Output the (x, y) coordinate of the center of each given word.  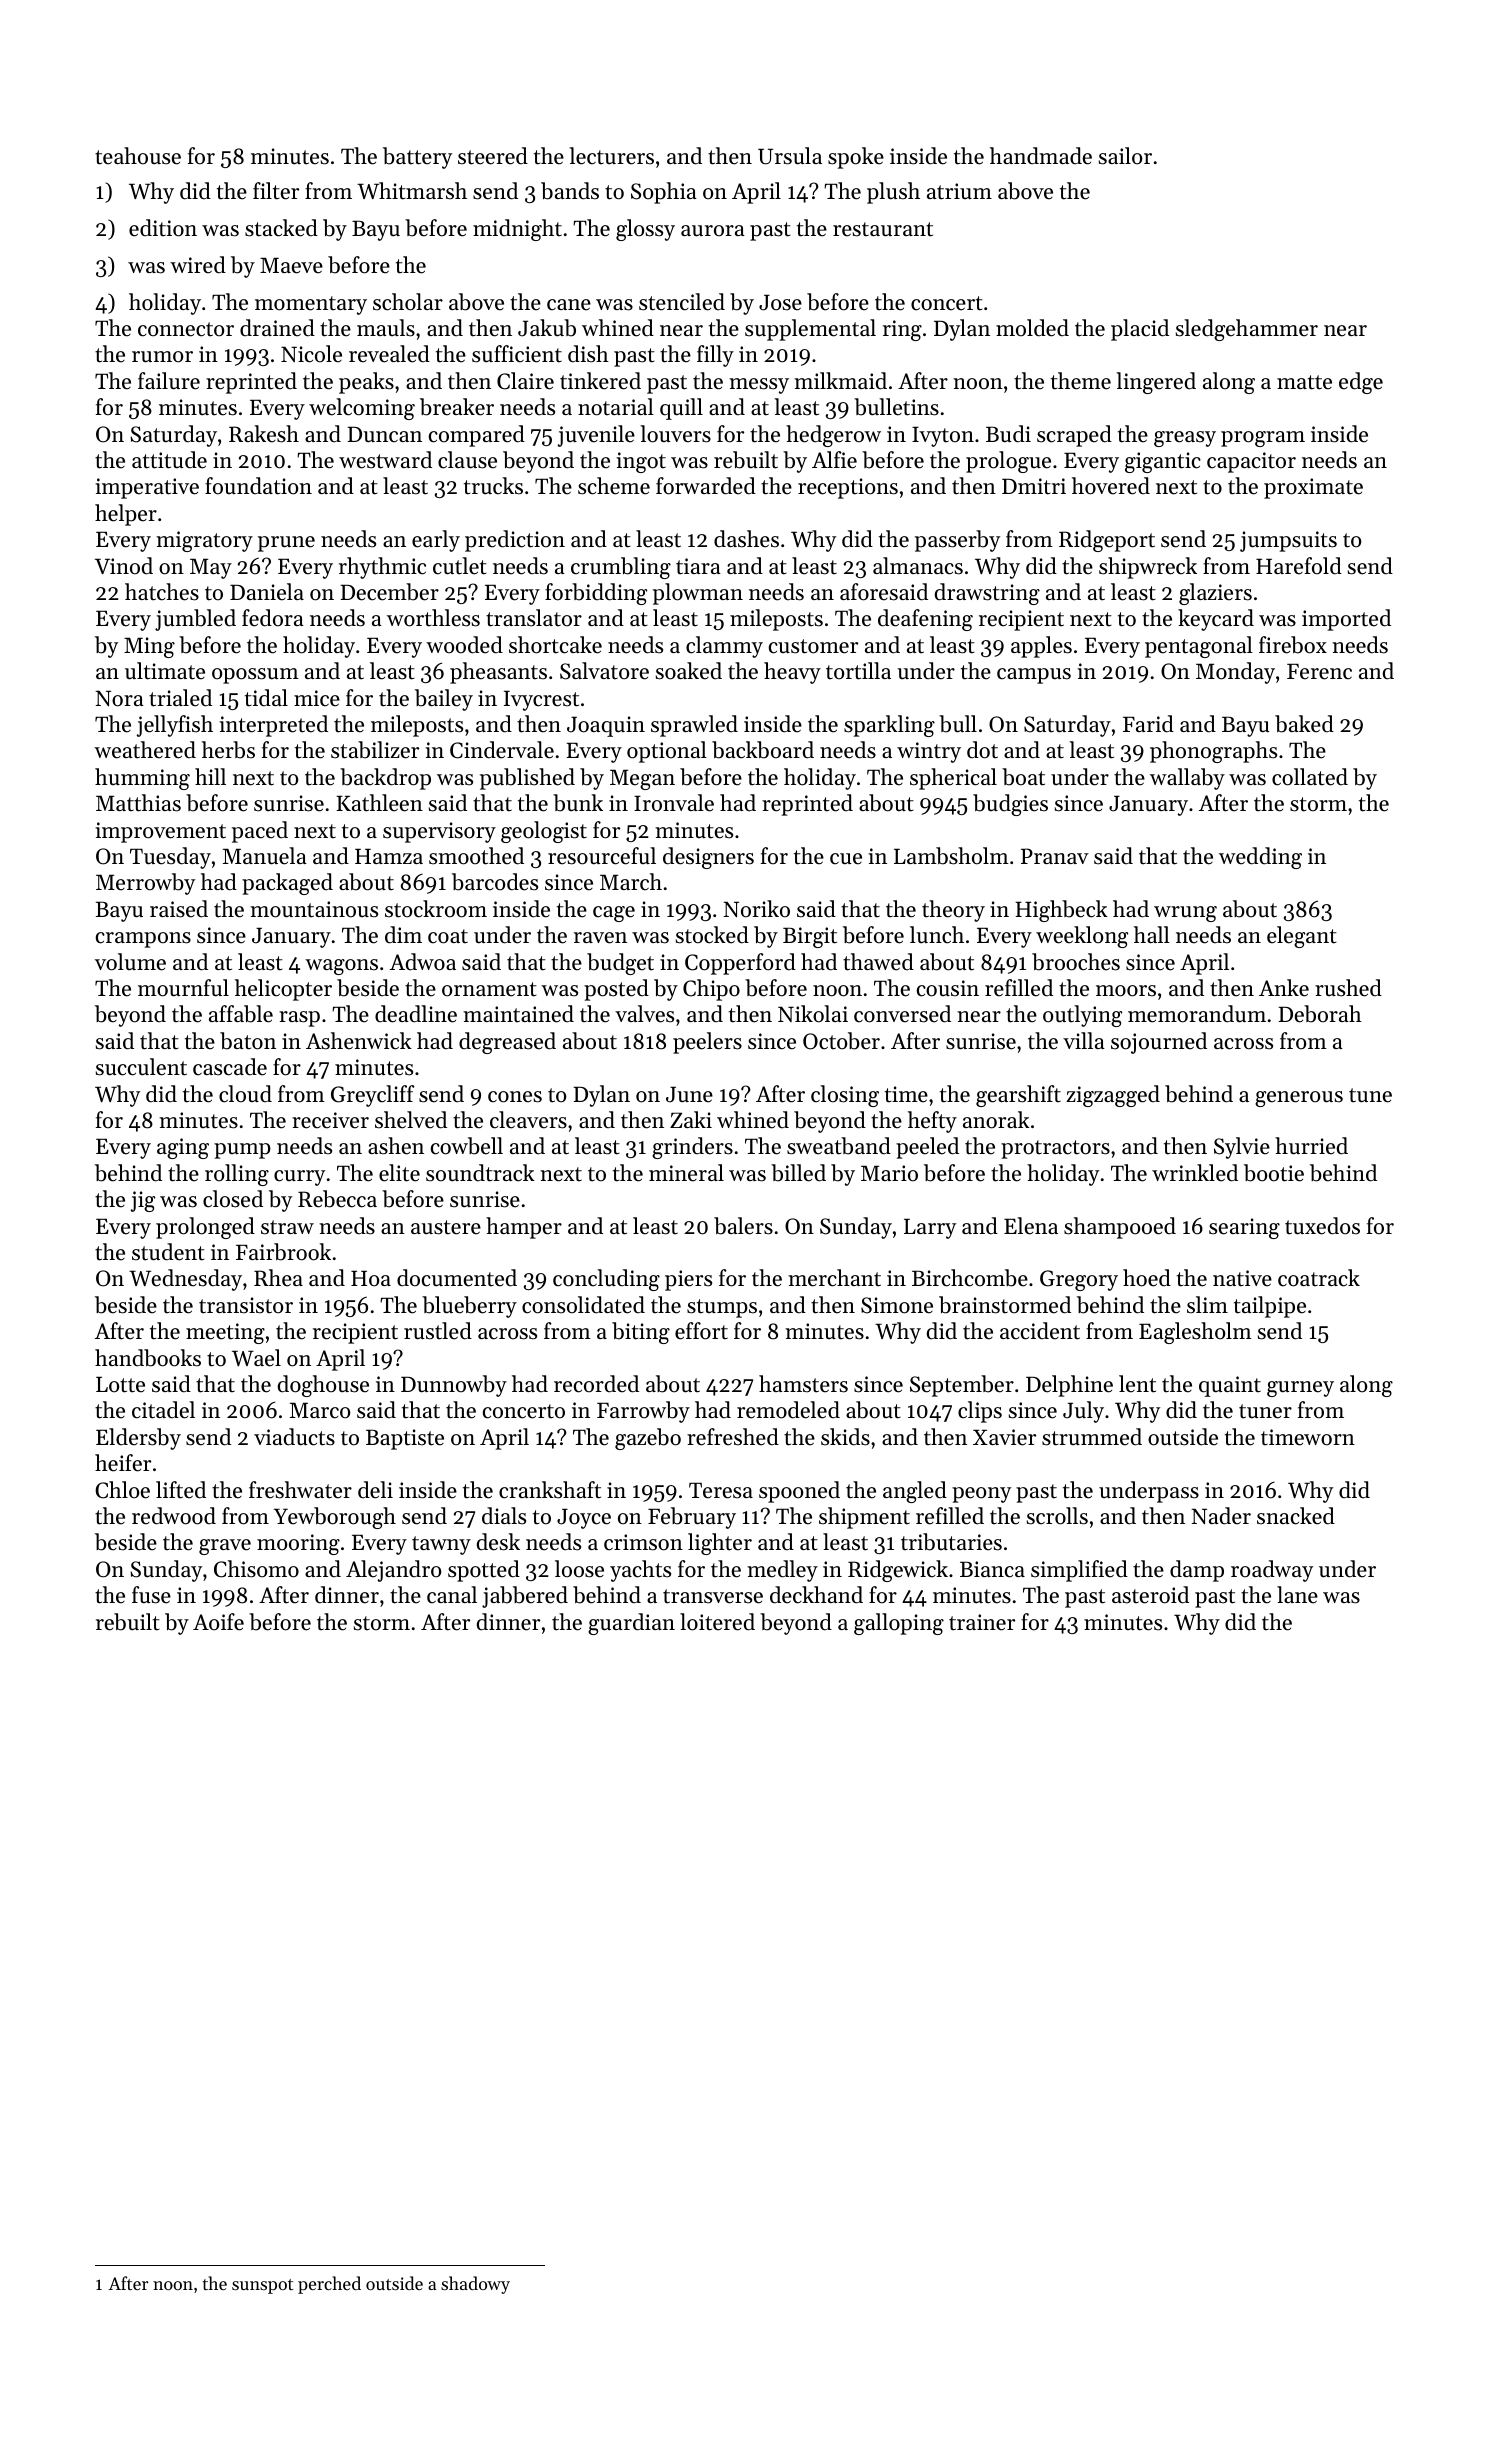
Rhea (278, 1278)
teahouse (138, 156)
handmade (1041, 156)
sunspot (262, 2286)
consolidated (583, 1305)
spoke (856, 158)
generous (1299, 1099)
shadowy (475, 2285)
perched (329, 2285)
